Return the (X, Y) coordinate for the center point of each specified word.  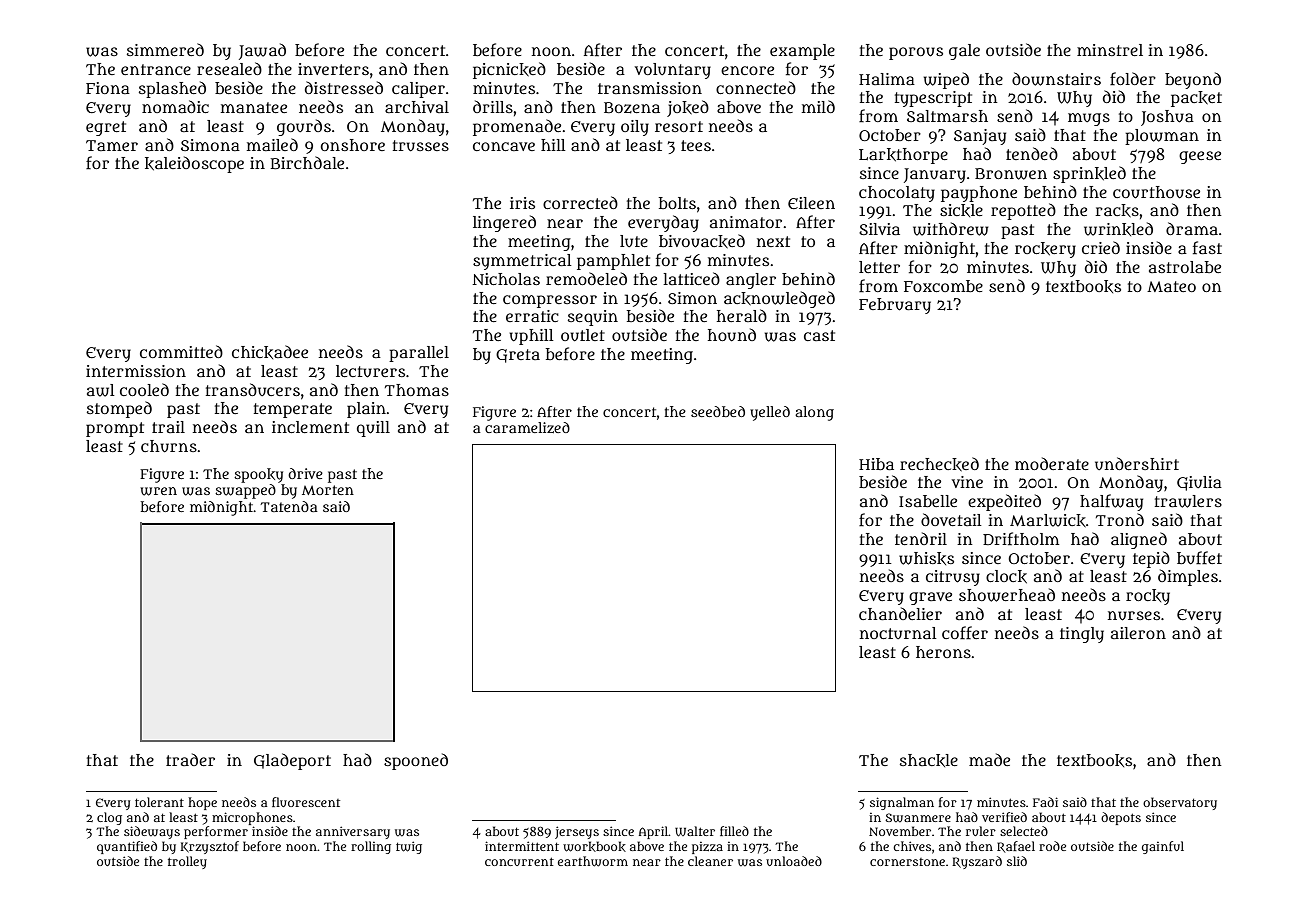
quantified (127, 847)
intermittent (522, 846)
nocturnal (898, 633)
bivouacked (702, 241)
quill (373, 429)
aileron (1138, 633)
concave (504, 146)
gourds (304, 127)
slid (1017, 861)
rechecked (939, 464)
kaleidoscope (194, 164)
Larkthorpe (903, 156)
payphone (979, 194)
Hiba (876, 464)
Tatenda (289, 506)
